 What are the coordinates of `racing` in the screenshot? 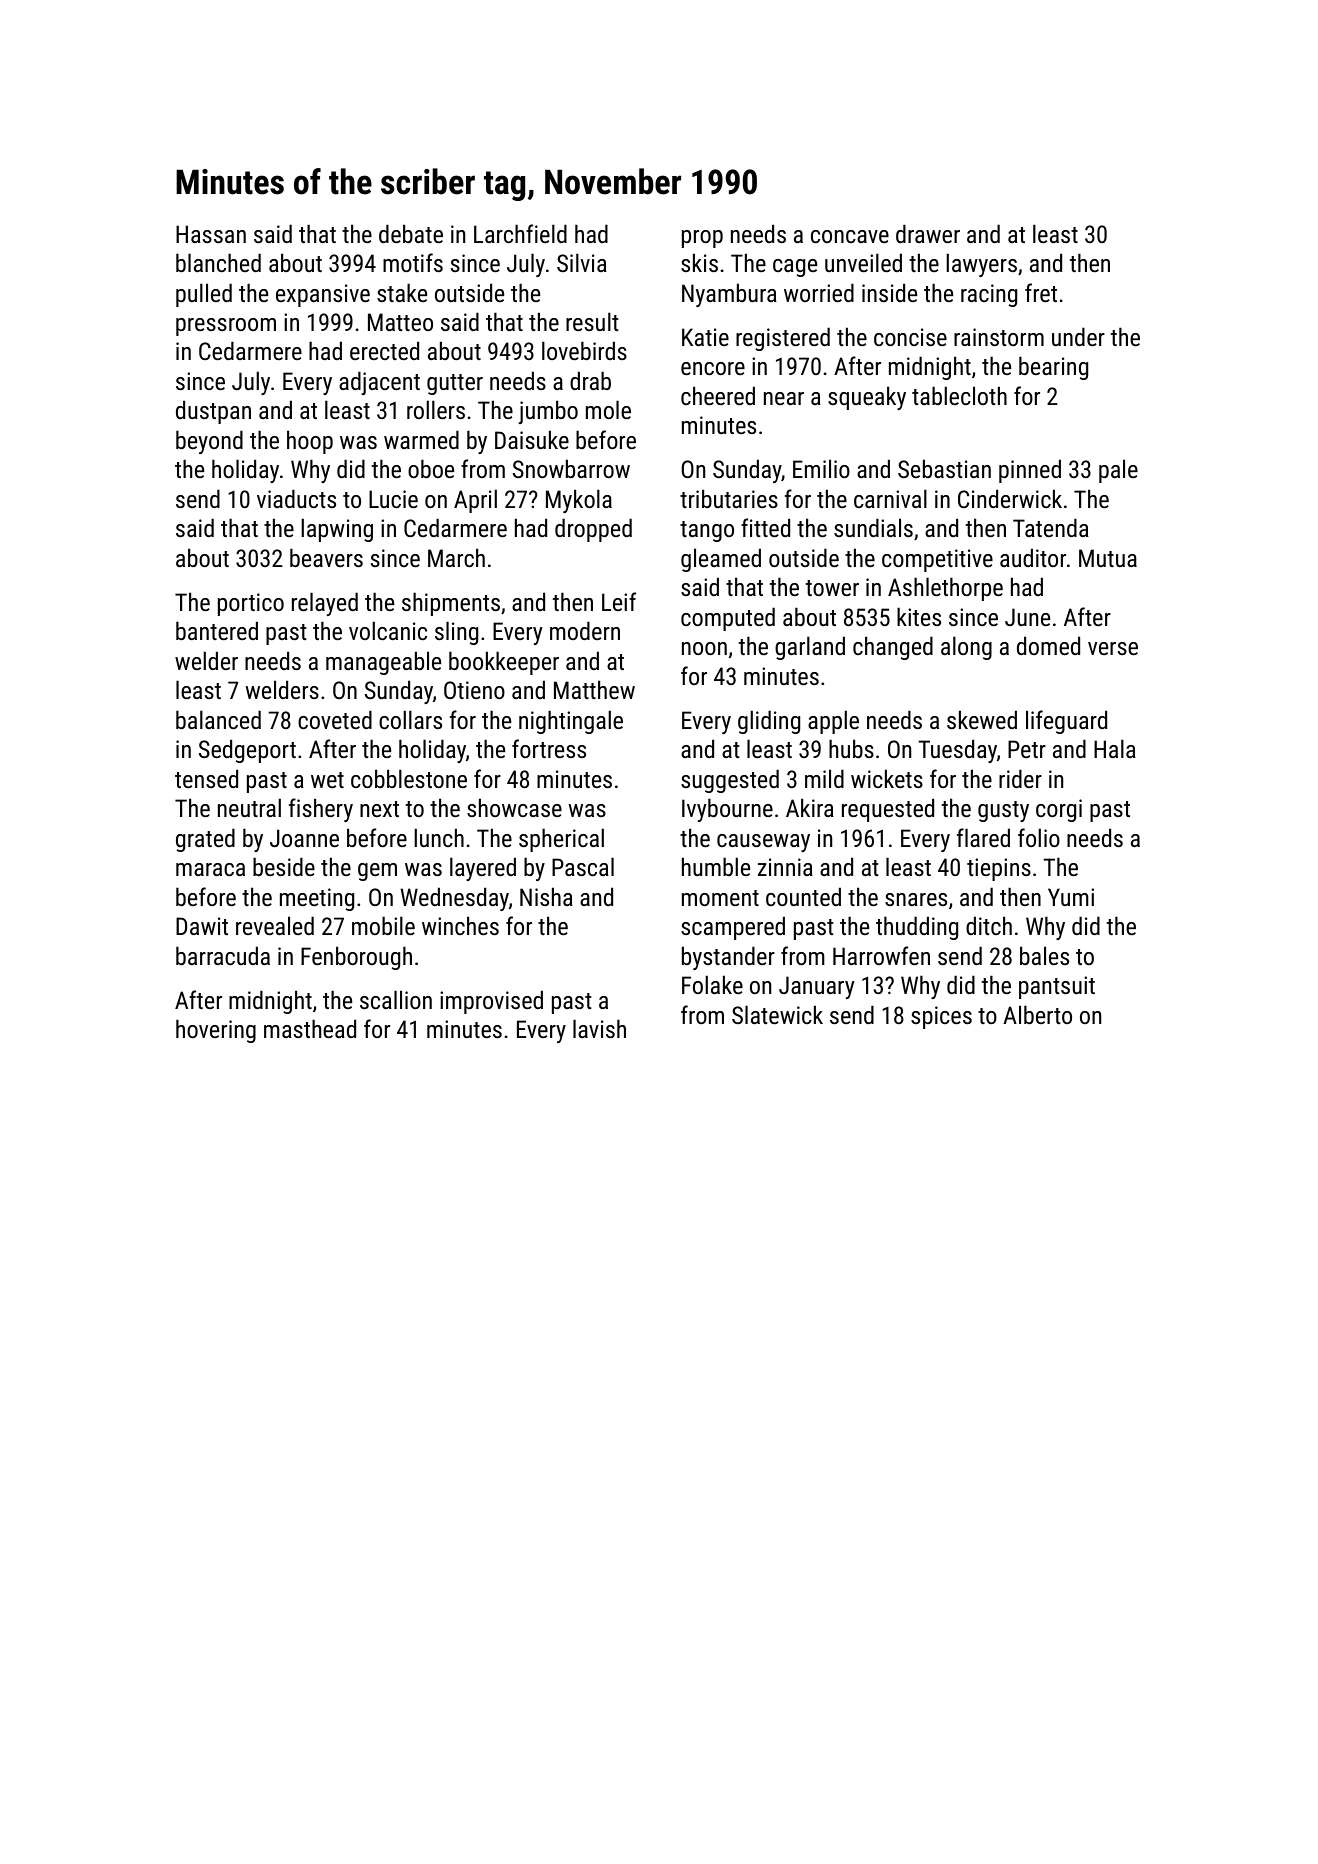 It's located at (989, 295).
